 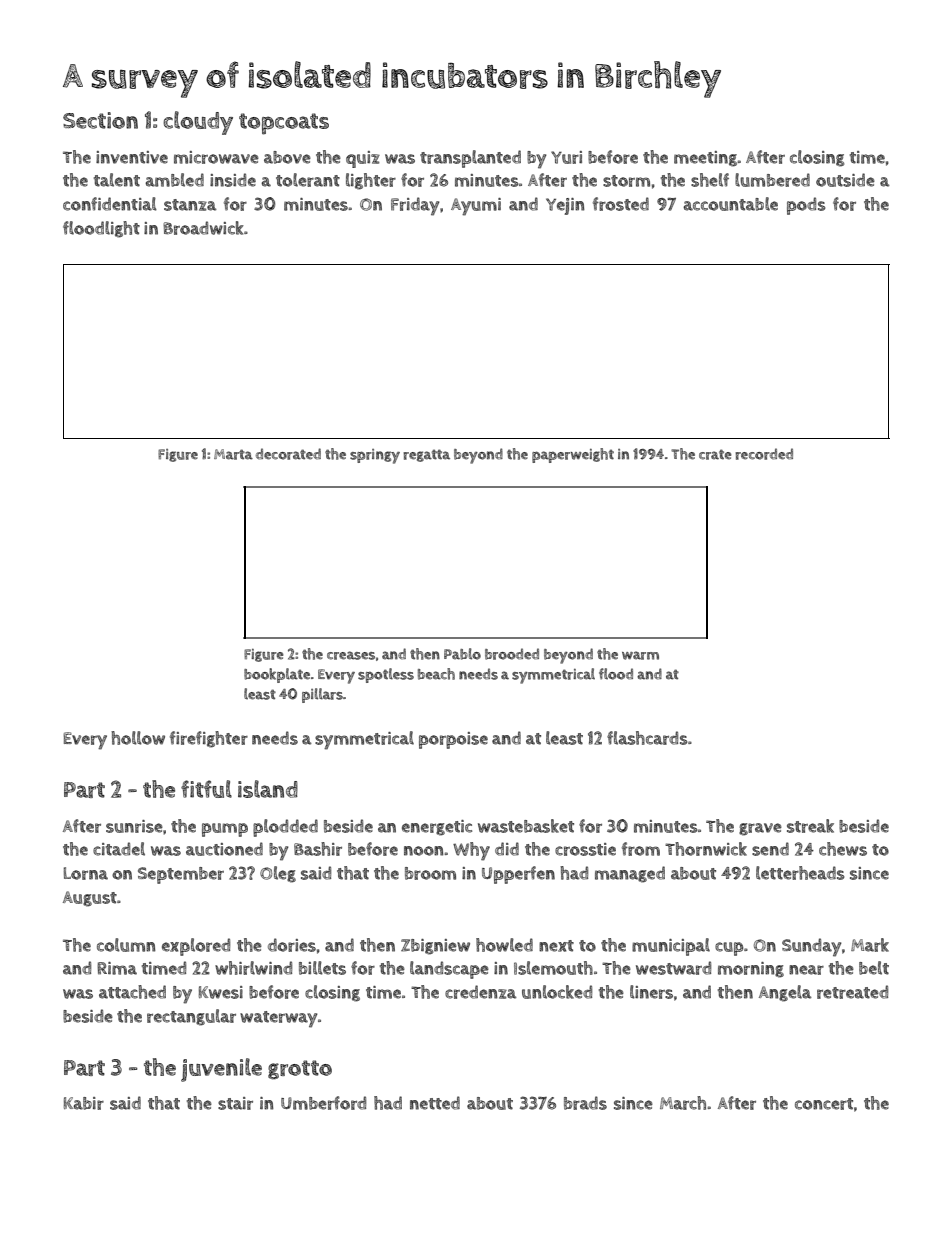 I want to click on near, so click(x=806, y=970).
